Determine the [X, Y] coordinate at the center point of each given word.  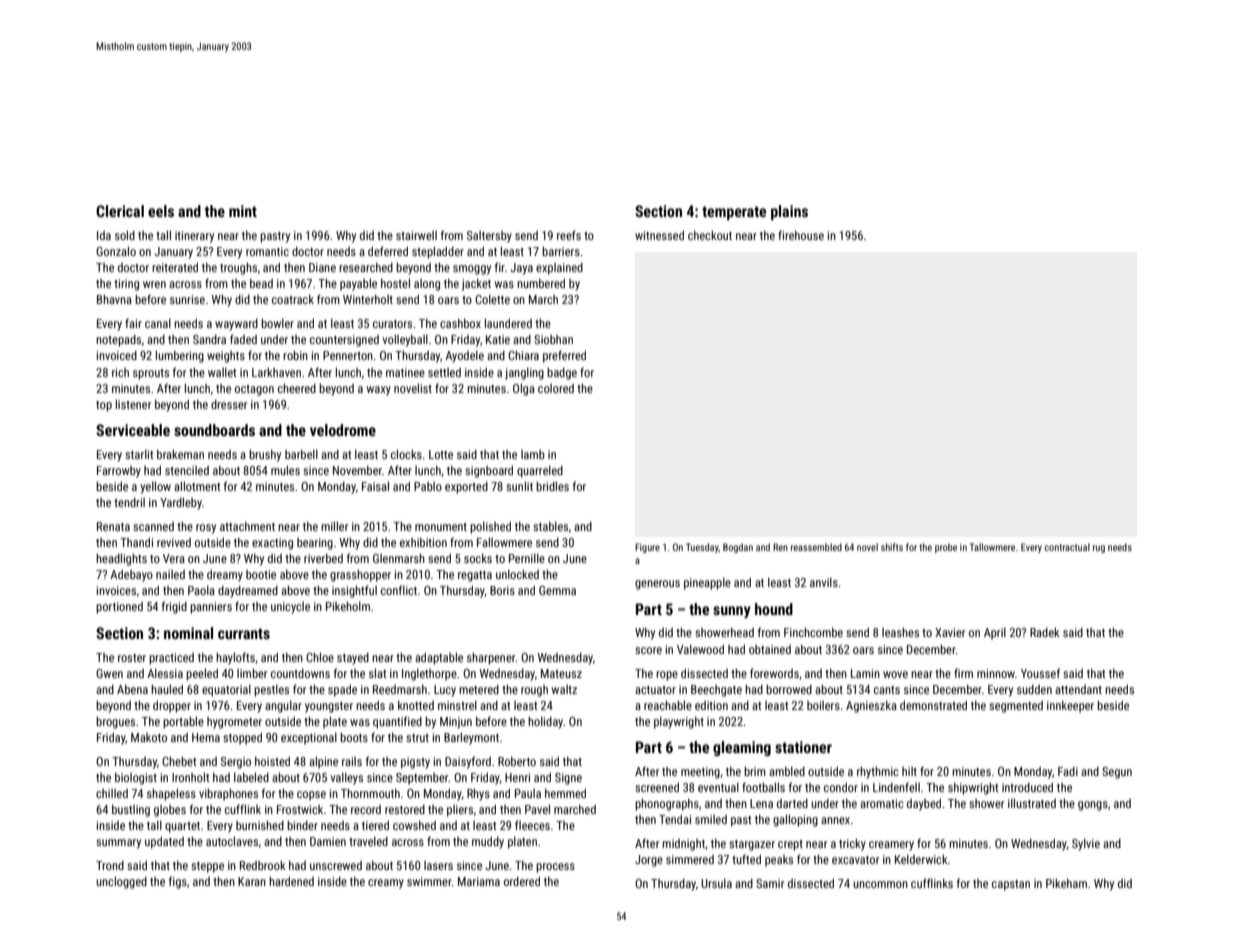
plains [789, 212]
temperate [734, 213]
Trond [110, 865]
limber [252, 673]
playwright [679, 722]
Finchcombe [813, 632]
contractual [1067, 547]
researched [366, 267]
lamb [533, 454]
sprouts [151, 374]
